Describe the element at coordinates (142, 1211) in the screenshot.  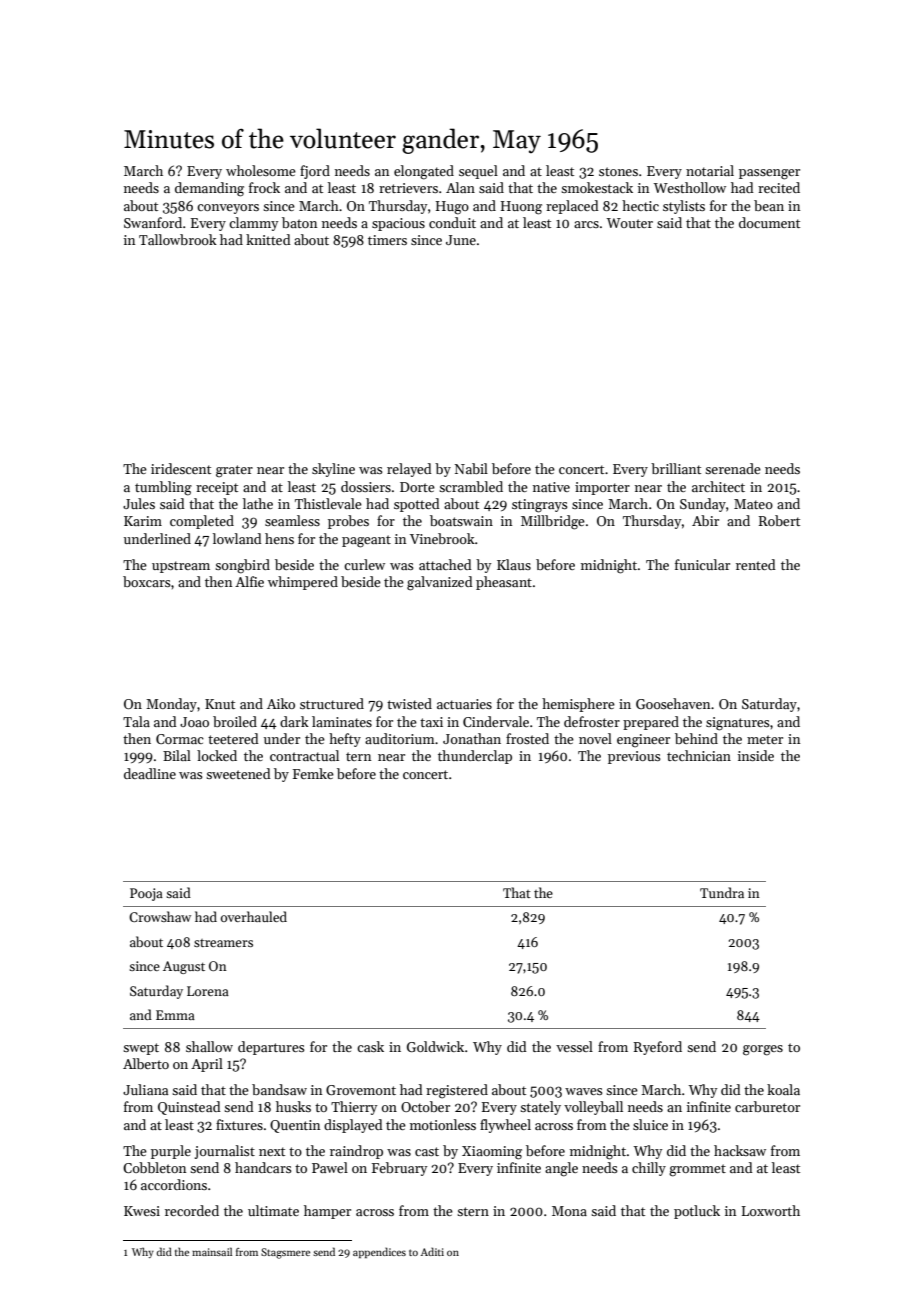
I see `Kwesi` at that location.
